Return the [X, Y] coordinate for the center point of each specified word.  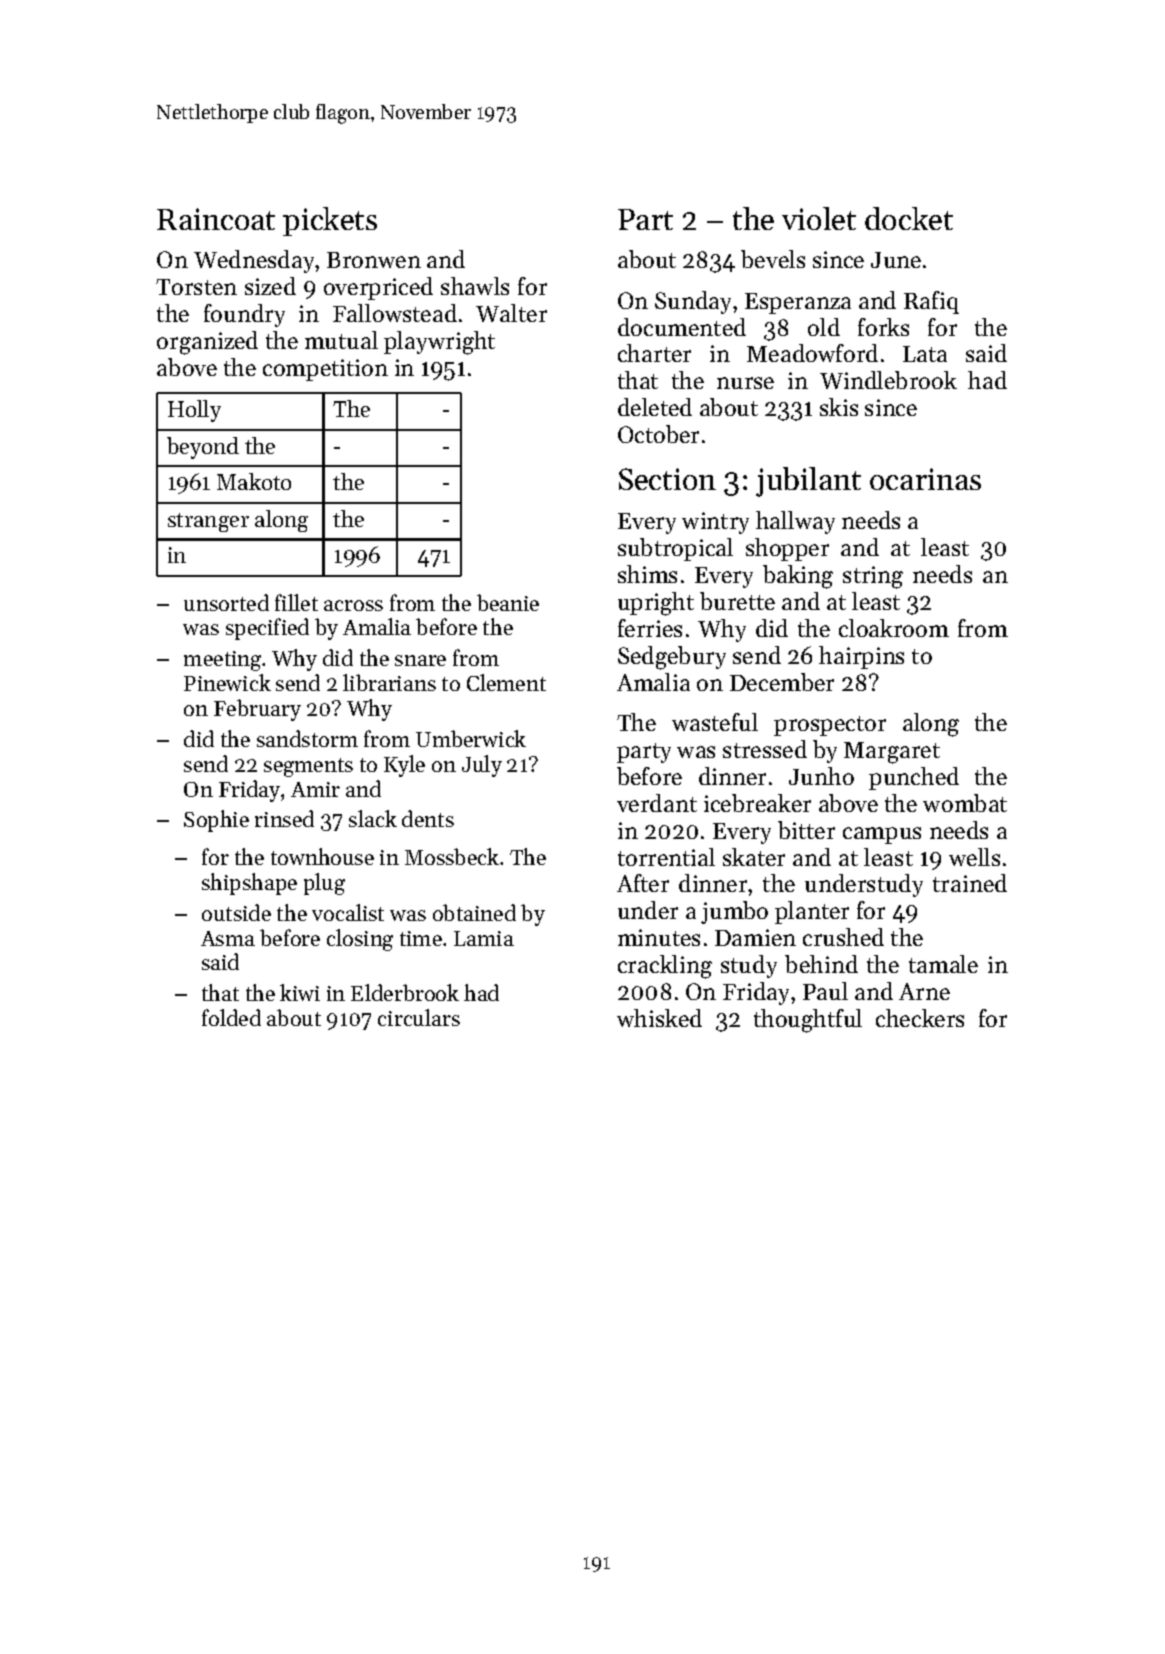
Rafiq [931, 302]
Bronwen [374, 260]
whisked [659, 1018]
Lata [925, 354]
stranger [208, 522]
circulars [419, 1017]
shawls [475, 286]
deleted [655, 407]
